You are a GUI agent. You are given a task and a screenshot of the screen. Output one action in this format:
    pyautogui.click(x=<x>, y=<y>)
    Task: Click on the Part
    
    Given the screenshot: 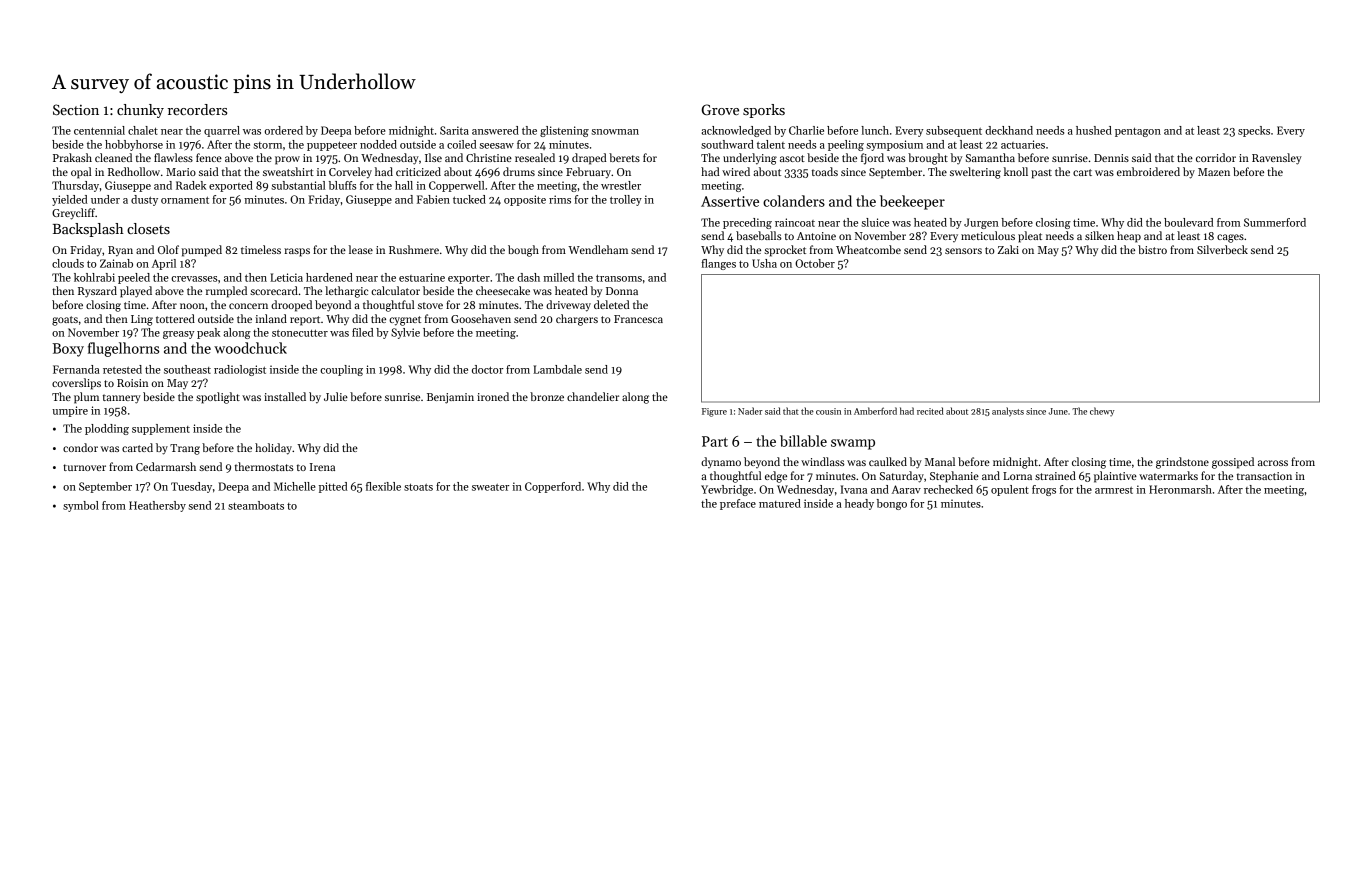 What is the action you would take?
    pyautogui.click(x=715, y=441)
